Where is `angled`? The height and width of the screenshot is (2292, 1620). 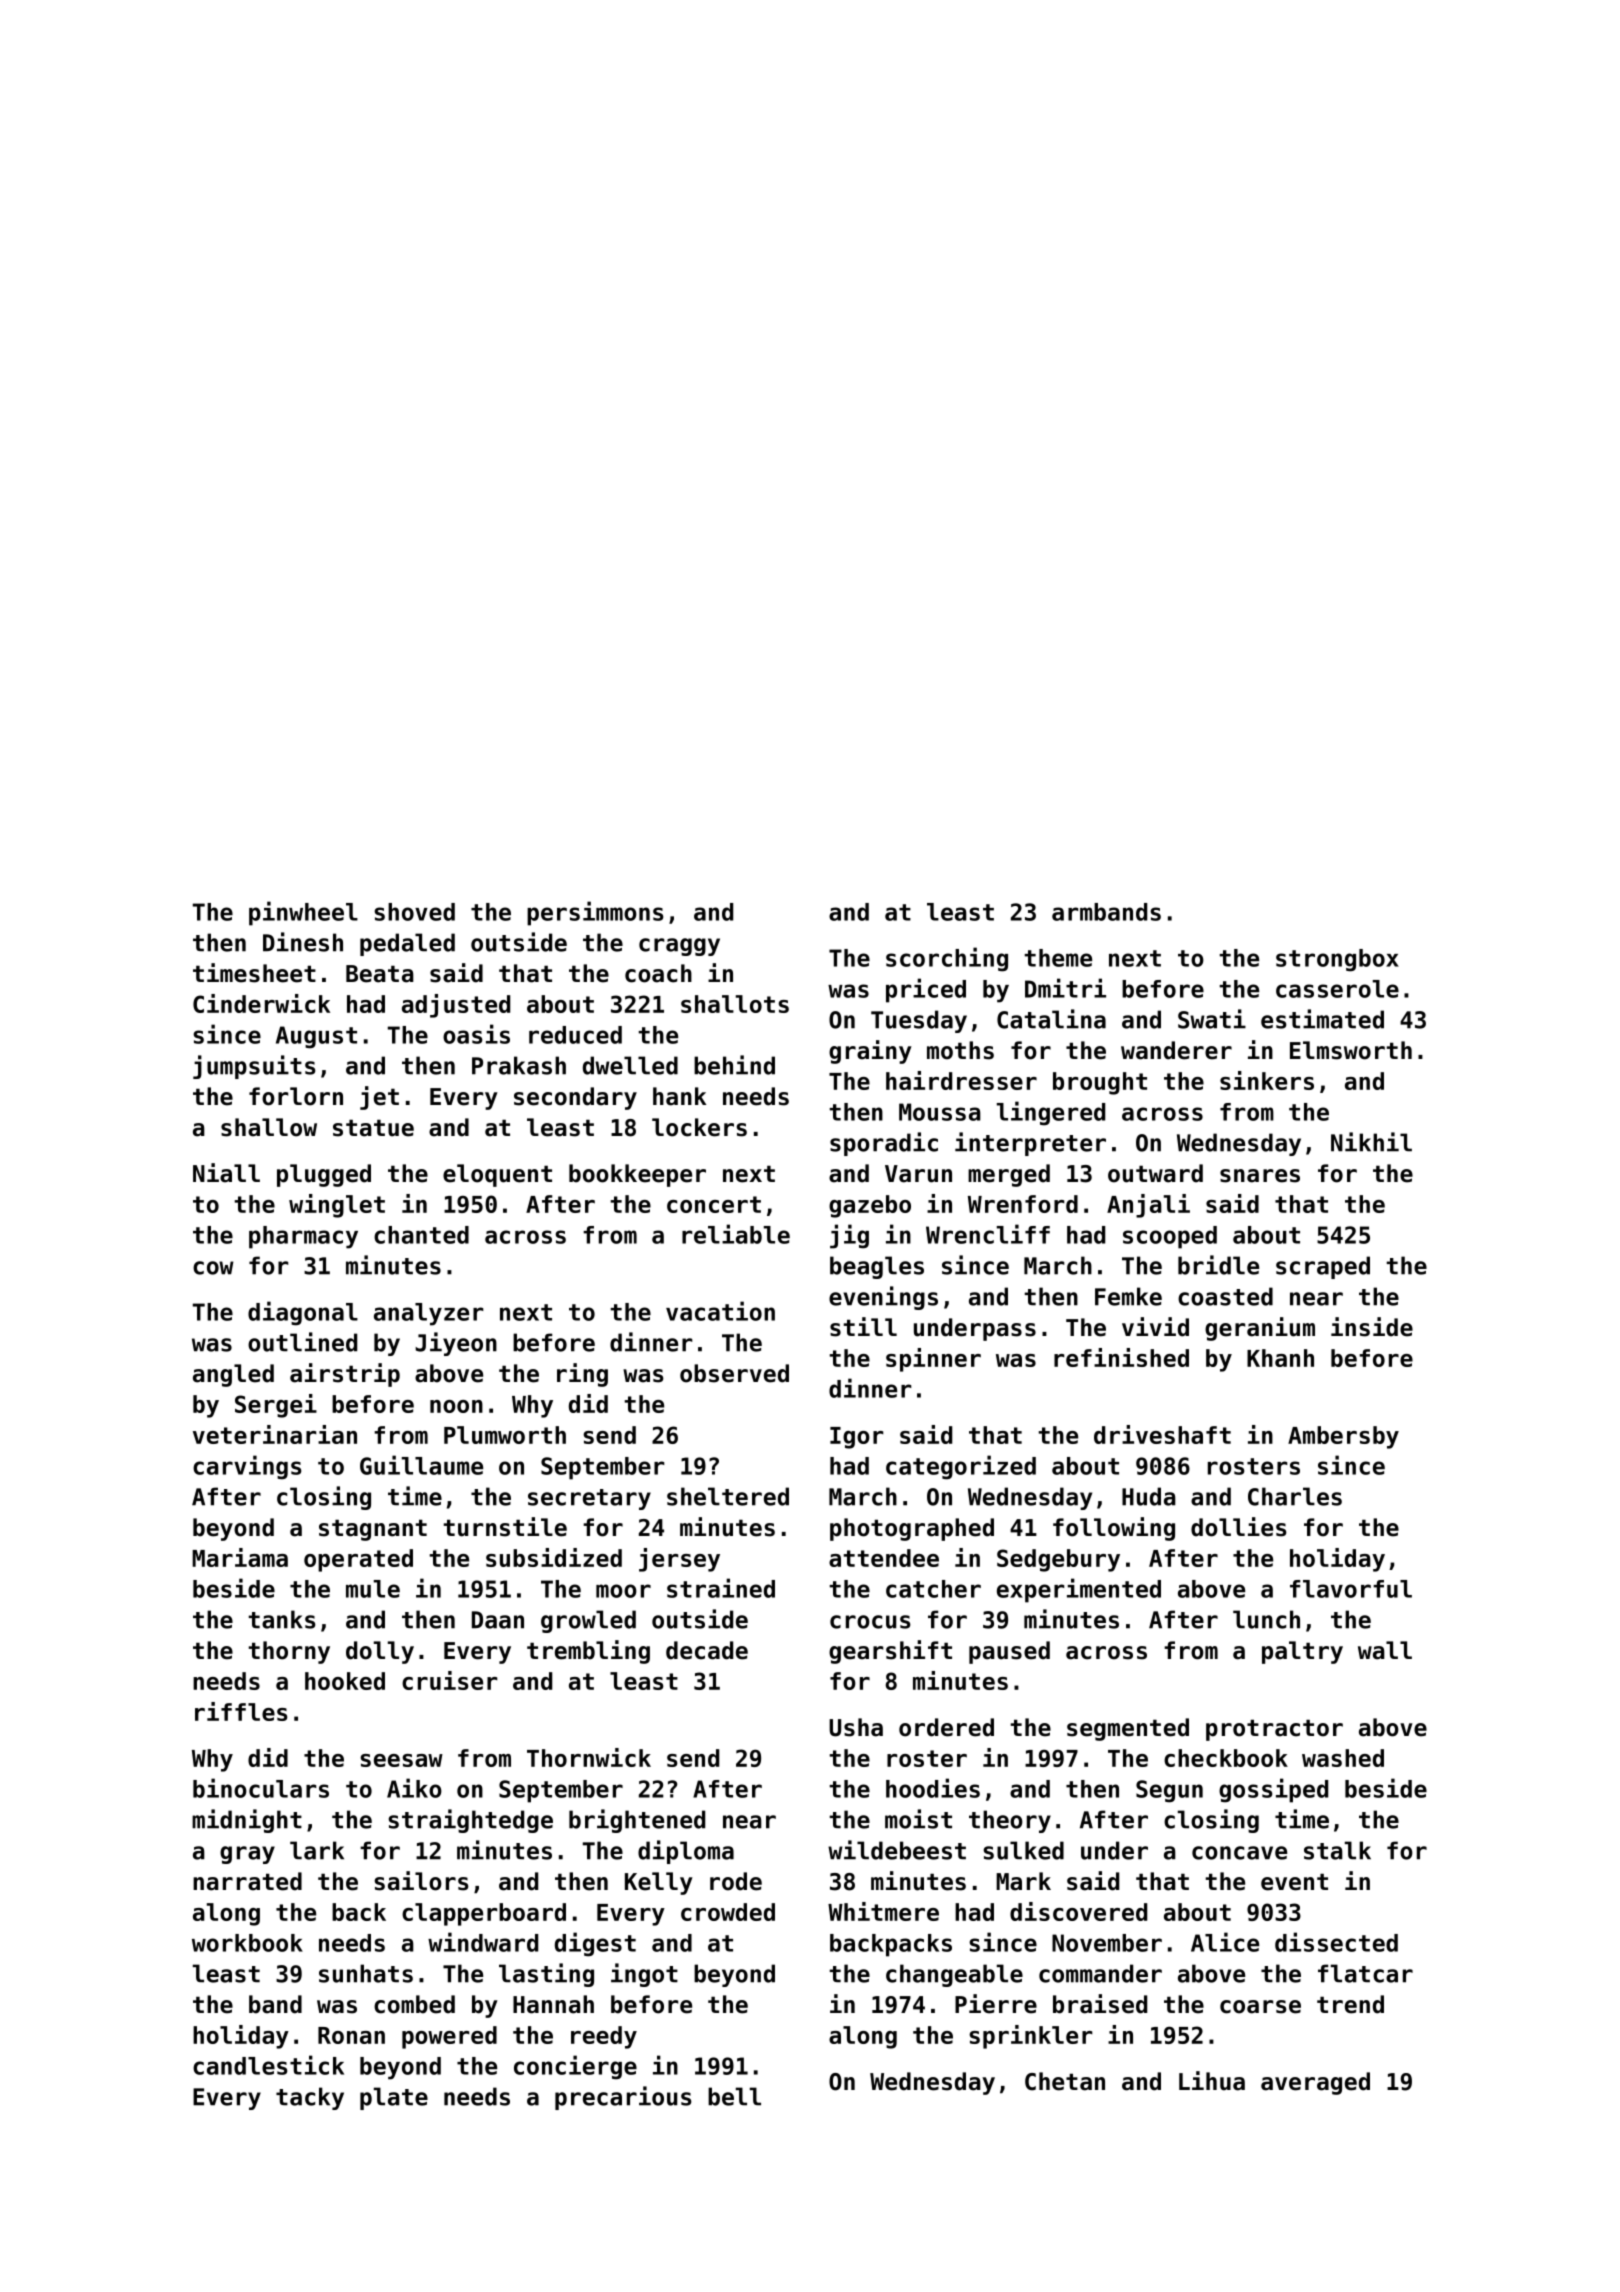
angled is located at coordinates (233, 1375).
